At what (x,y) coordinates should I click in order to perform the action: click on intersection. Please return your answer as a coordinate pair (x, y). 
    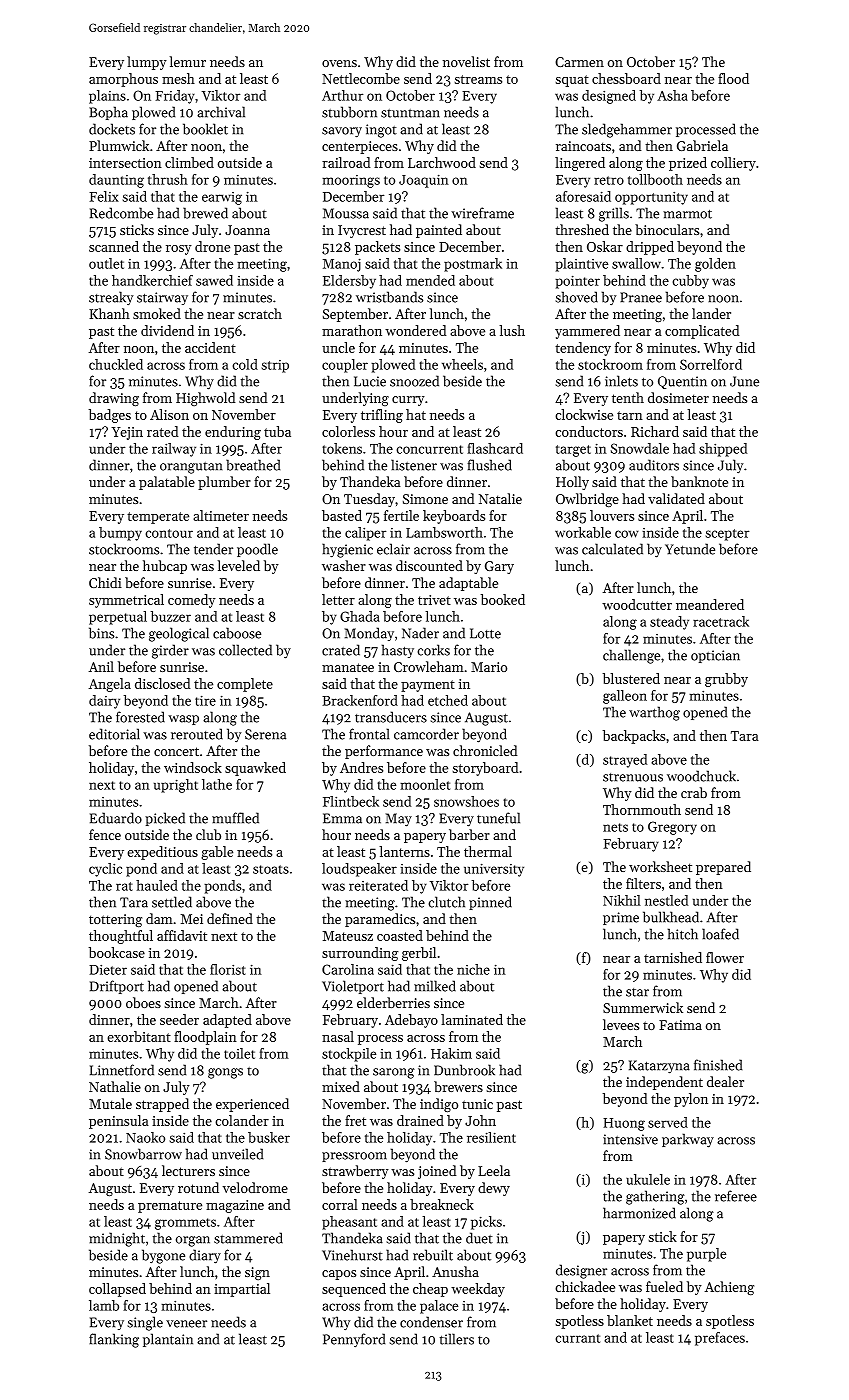
    Looking at the image, I should click on (125, 163).
